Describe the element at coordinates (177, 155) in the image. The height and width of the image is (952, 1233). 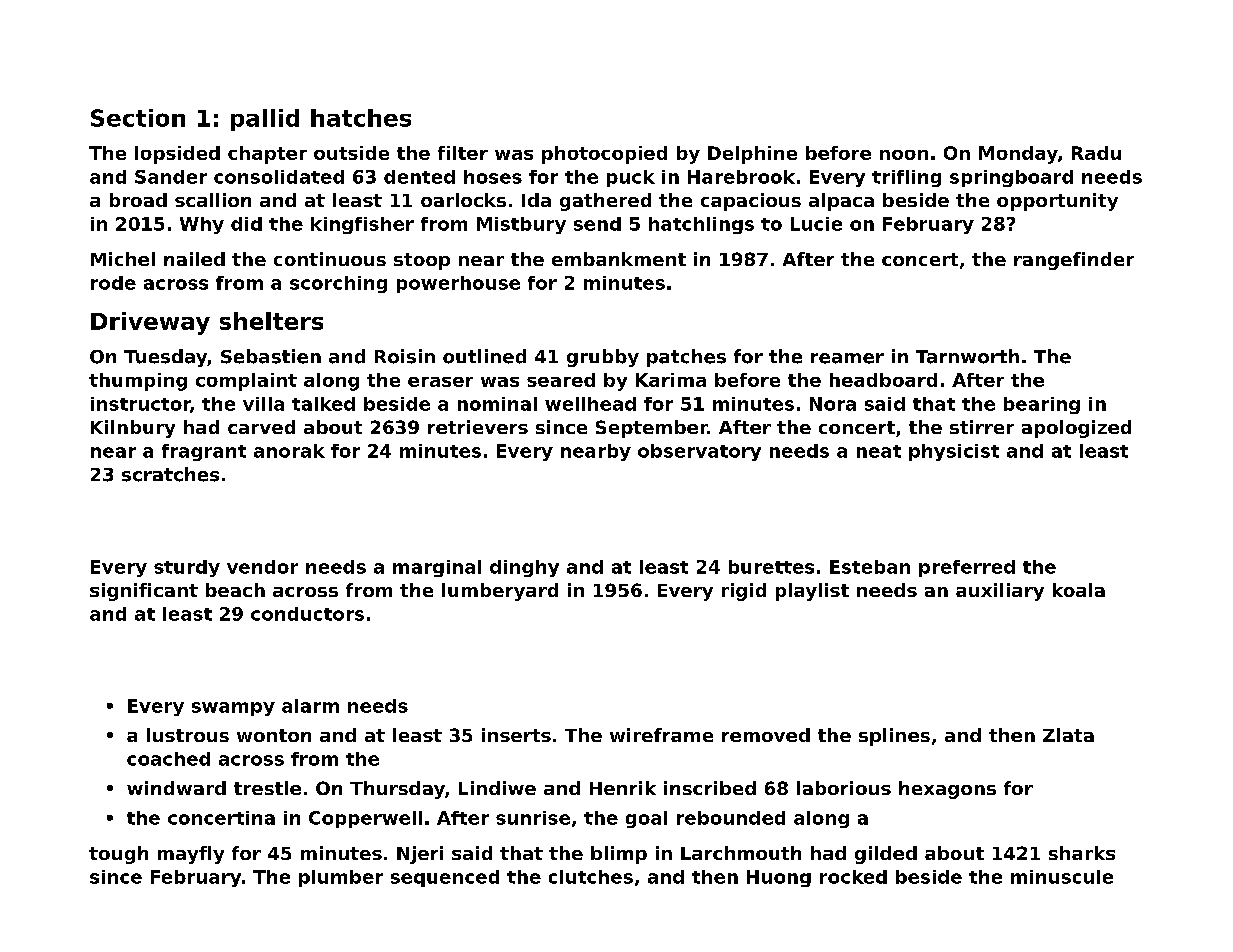
I see `lopsided` at that location.
